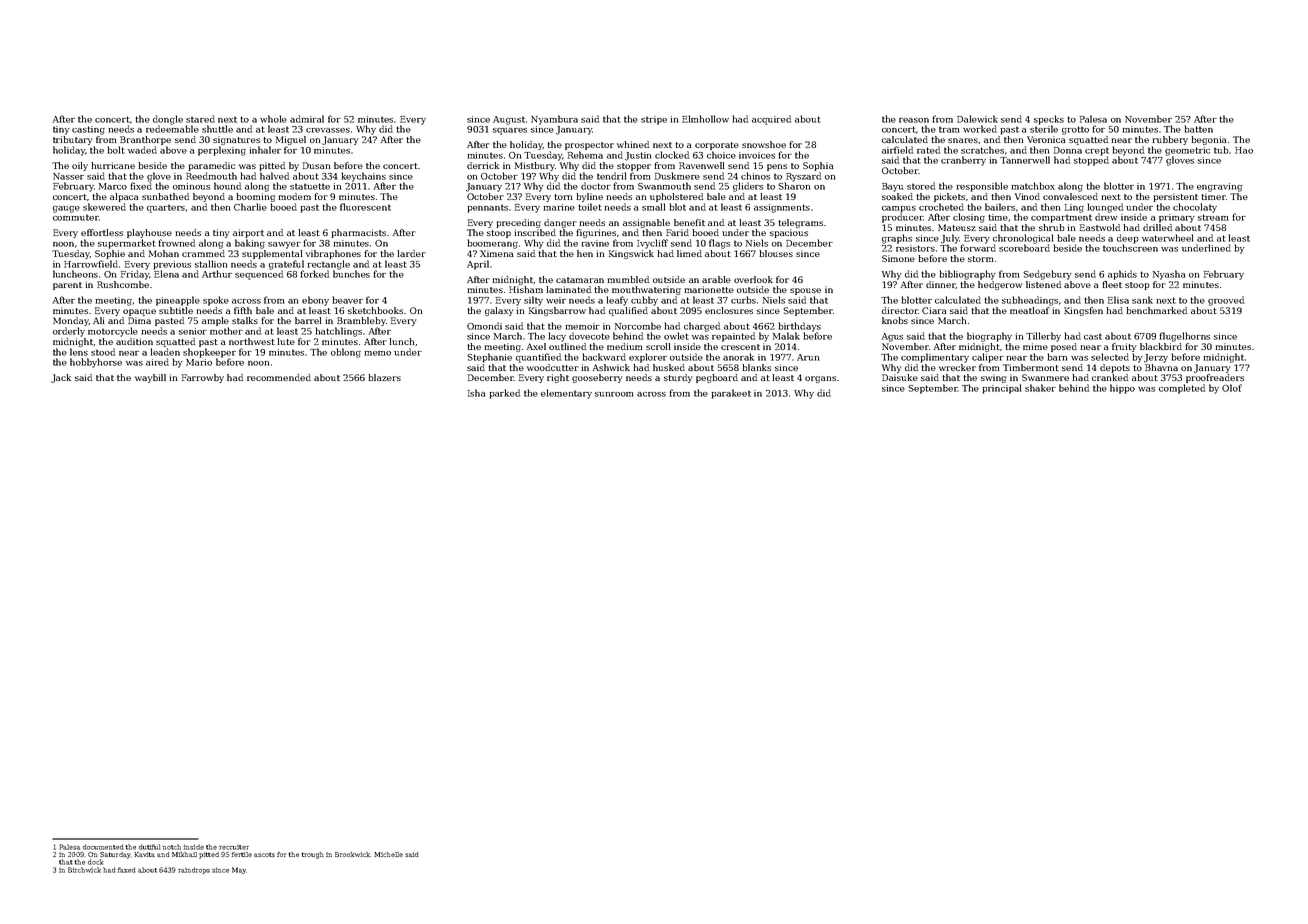  I want to click on August, so click(509, 120).
